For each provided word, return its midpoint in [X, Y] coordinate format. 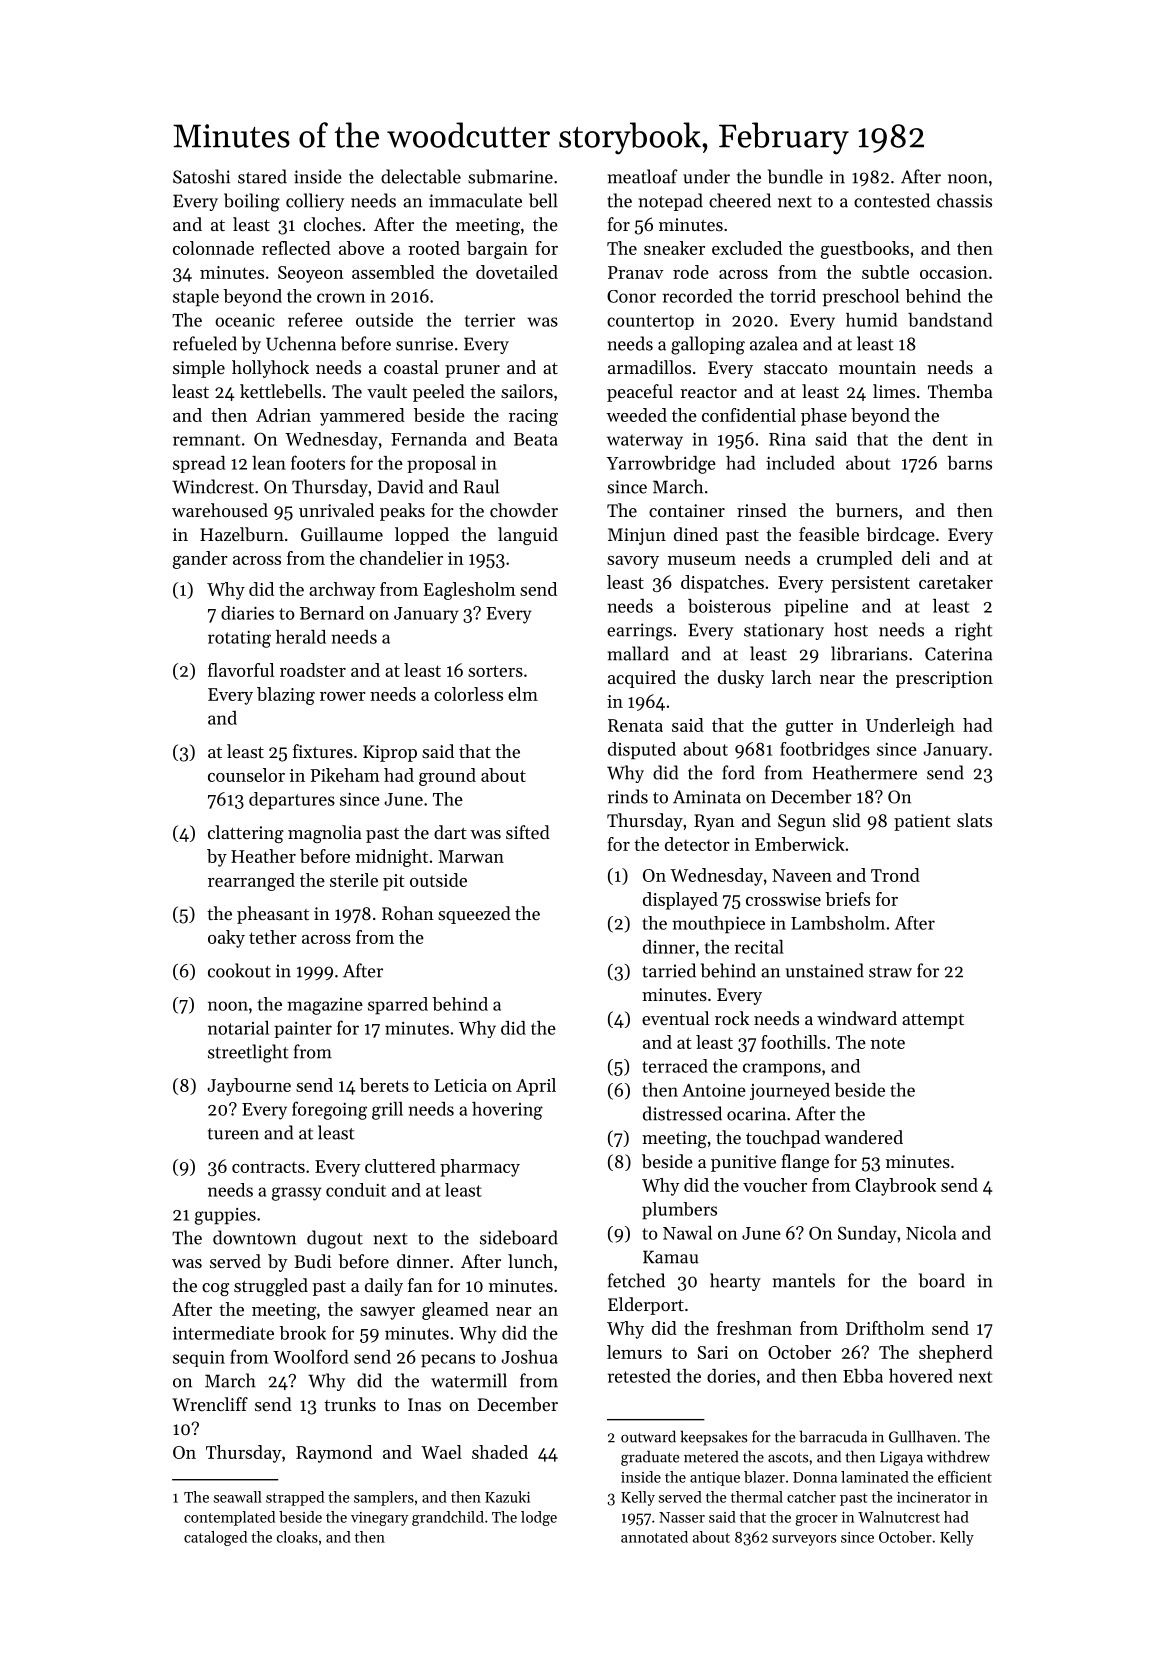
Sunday [867, 1234]
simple [199, 369]
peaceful [640, 393]
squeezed [474, 915]
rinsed [762, 510]
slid [847, 820]
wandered [864, 1137]
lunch [530, 1261]
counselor [246, 775]
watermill [469, 1380]
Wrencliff [210, 1404]
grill [387, 1111]
